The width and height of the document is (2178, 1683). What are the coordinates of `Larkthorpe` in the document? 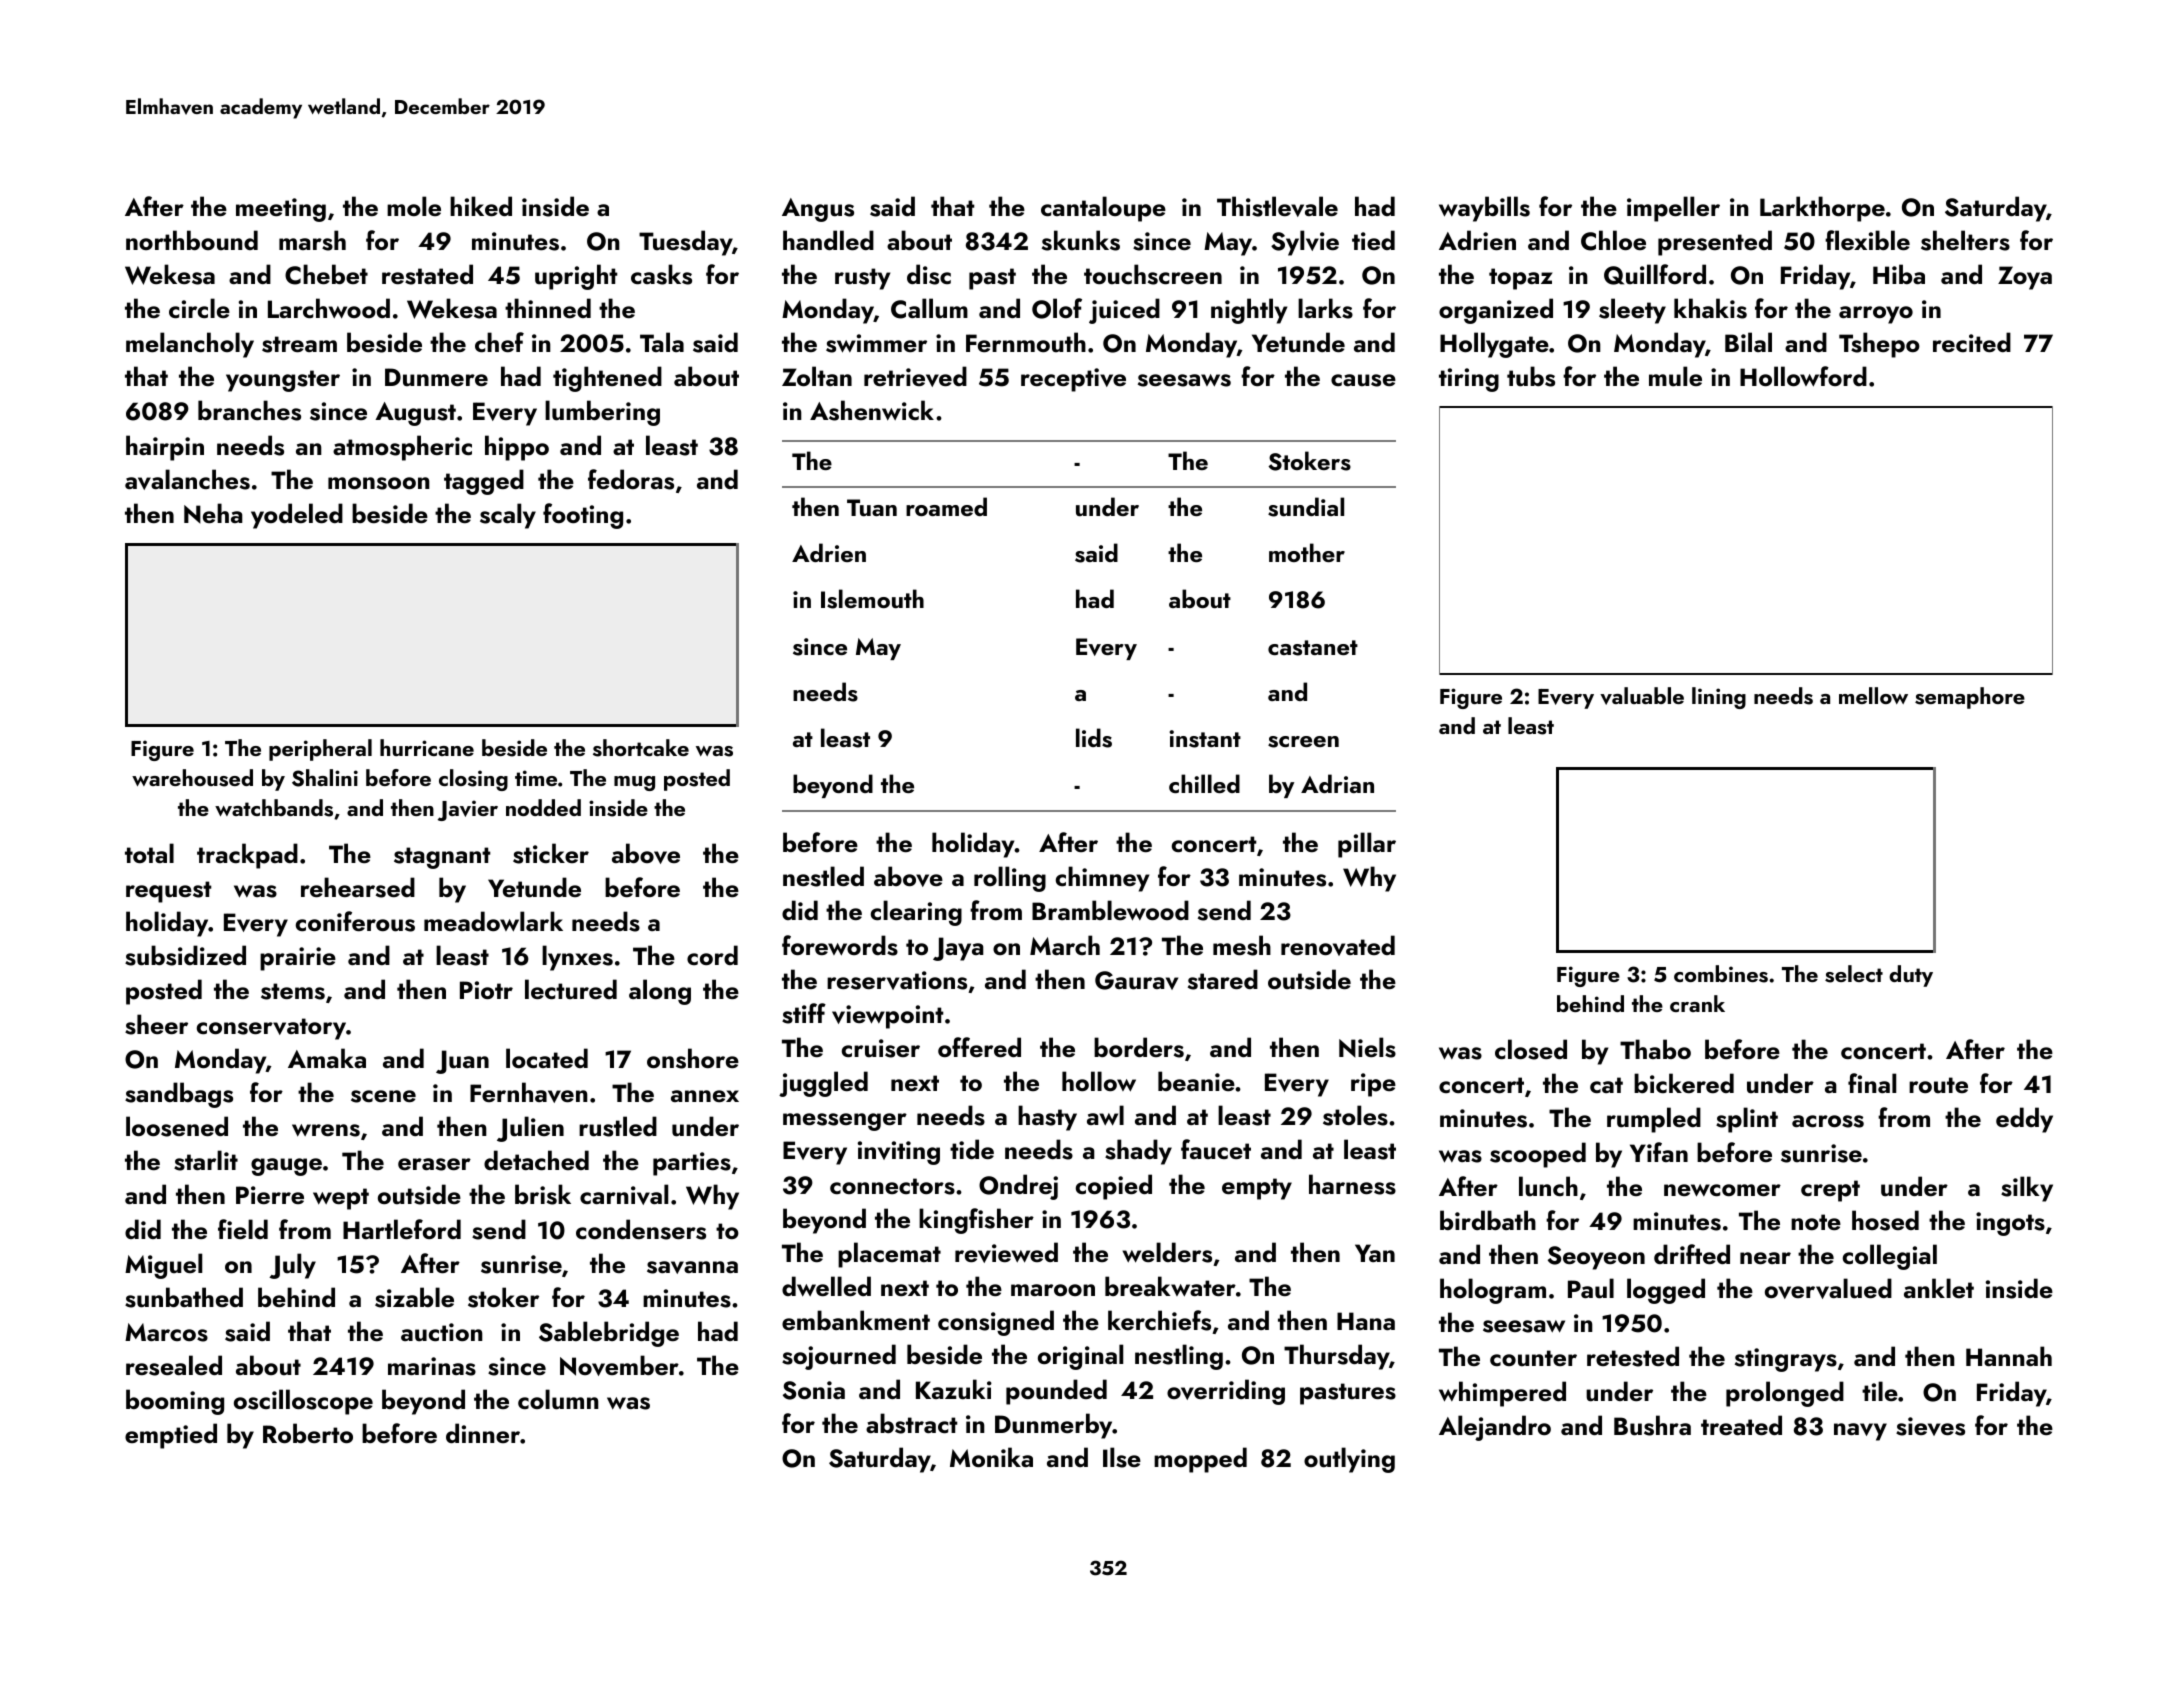 It's located at (1822, 209).
